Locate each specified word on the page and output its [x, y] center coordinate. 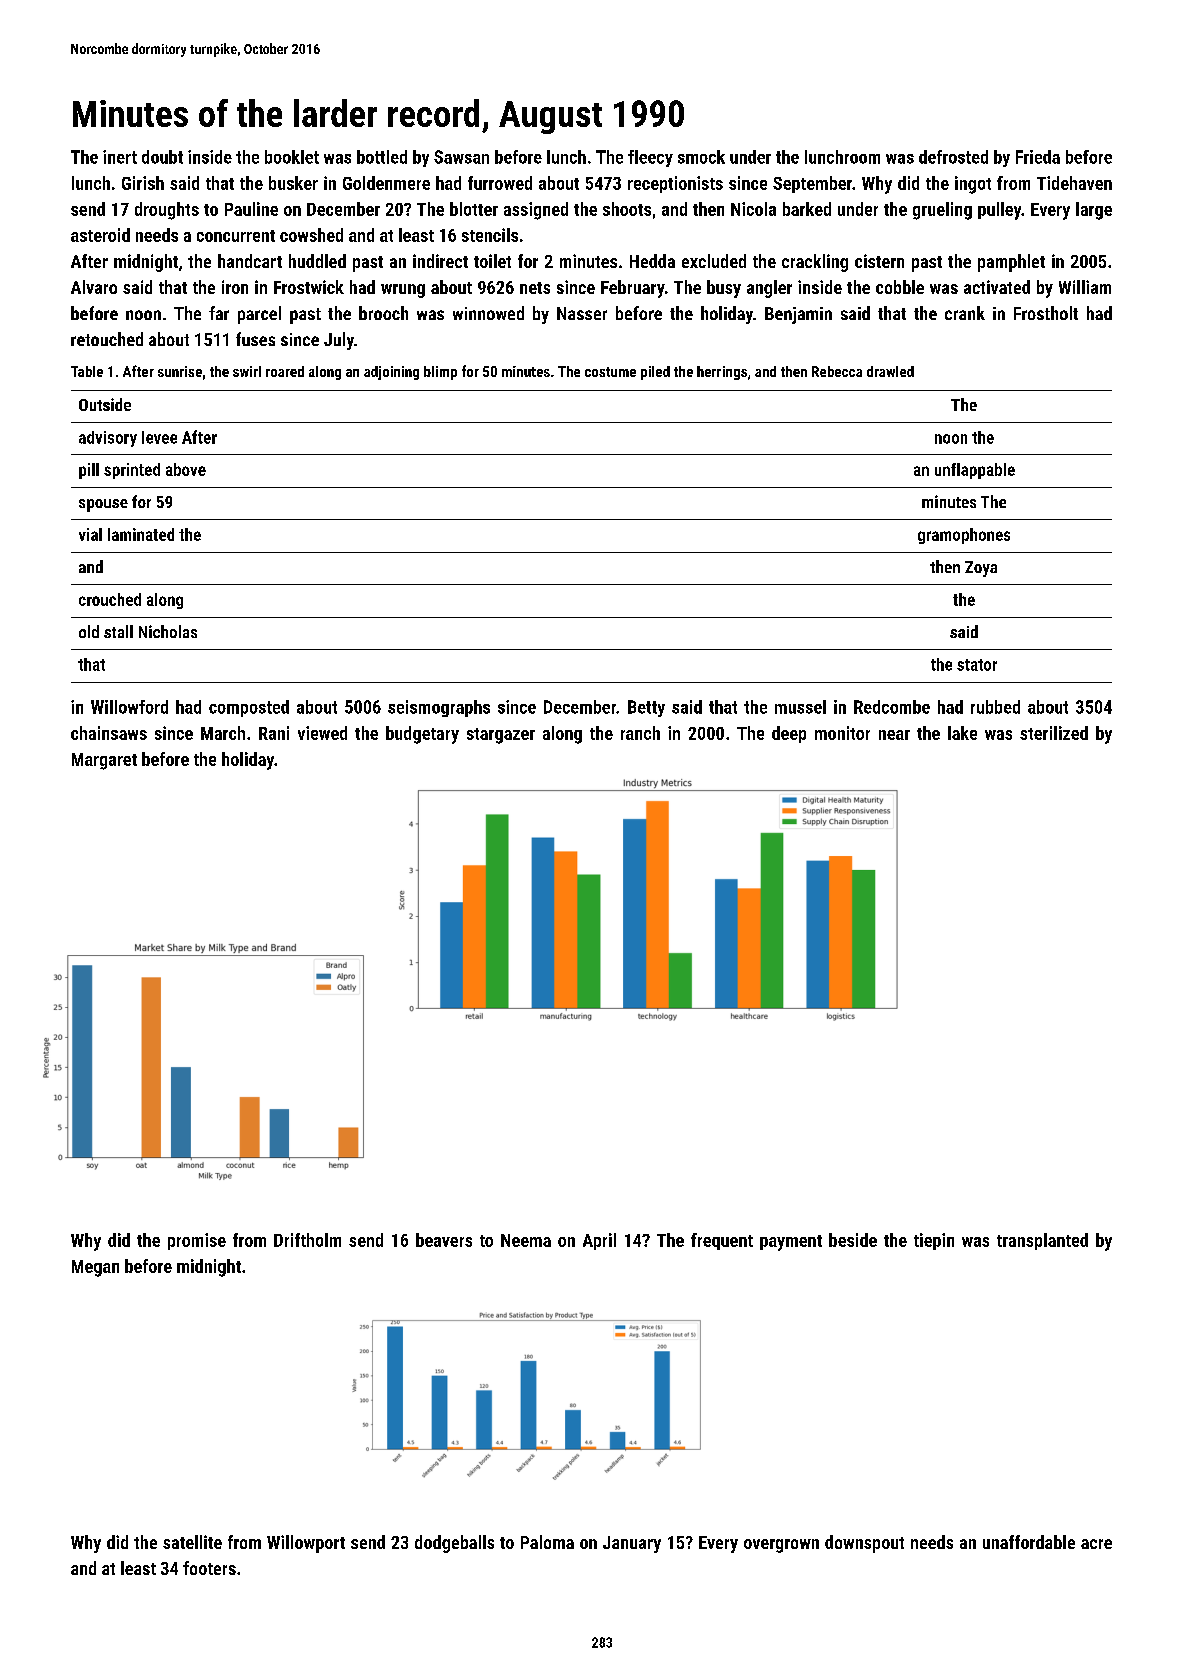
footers [209, 1568]
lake [962, 733]
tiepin [934, 1241]
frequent [722, 1241]
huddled [317, 261]
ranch [640, 733]
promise [197, 1241]
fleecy [650, 158]
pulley [999, 211]
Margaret [104, 761]
